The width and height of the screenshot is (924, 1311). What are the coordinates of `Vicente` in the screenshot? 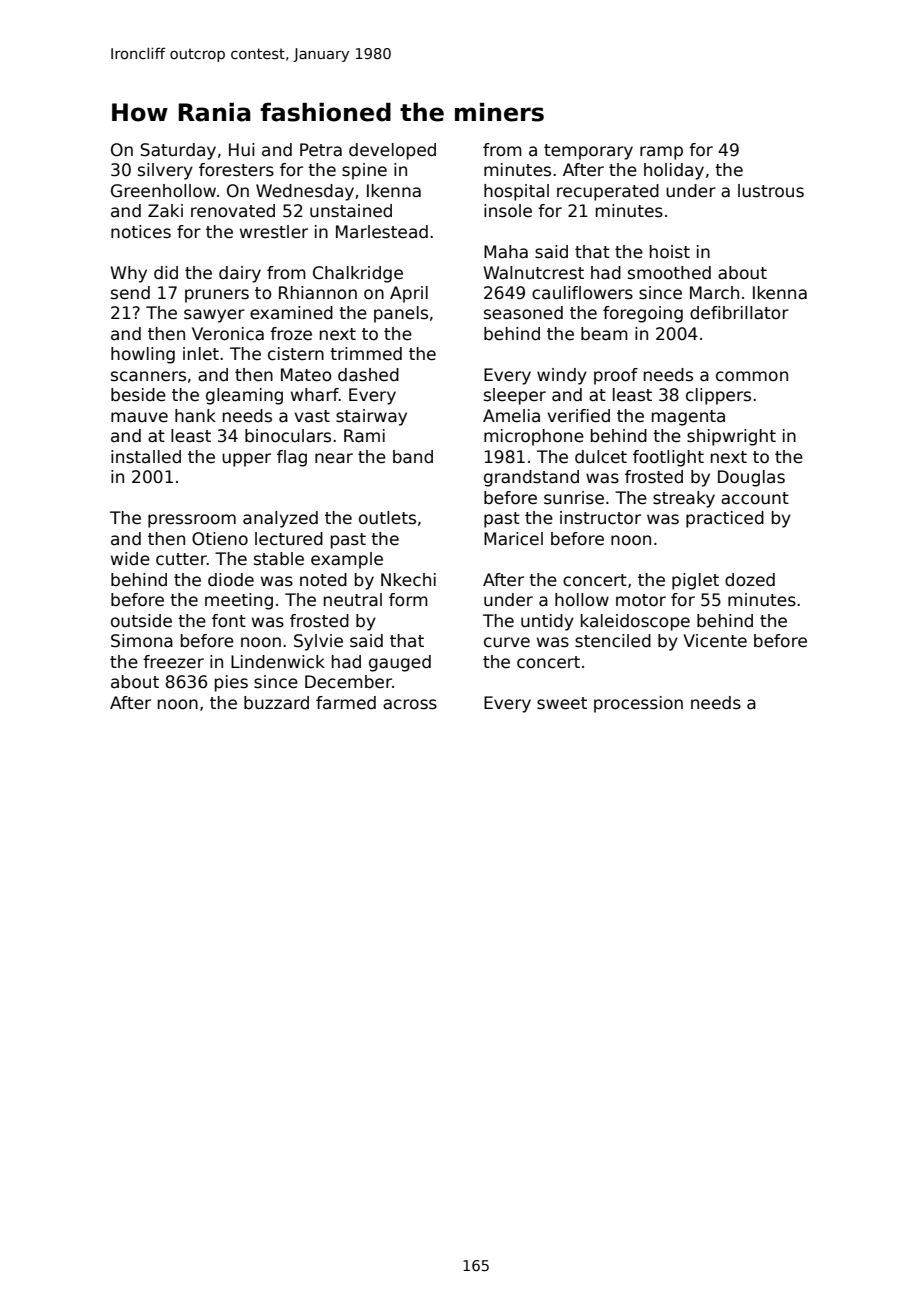 It's located at (715, 641).
